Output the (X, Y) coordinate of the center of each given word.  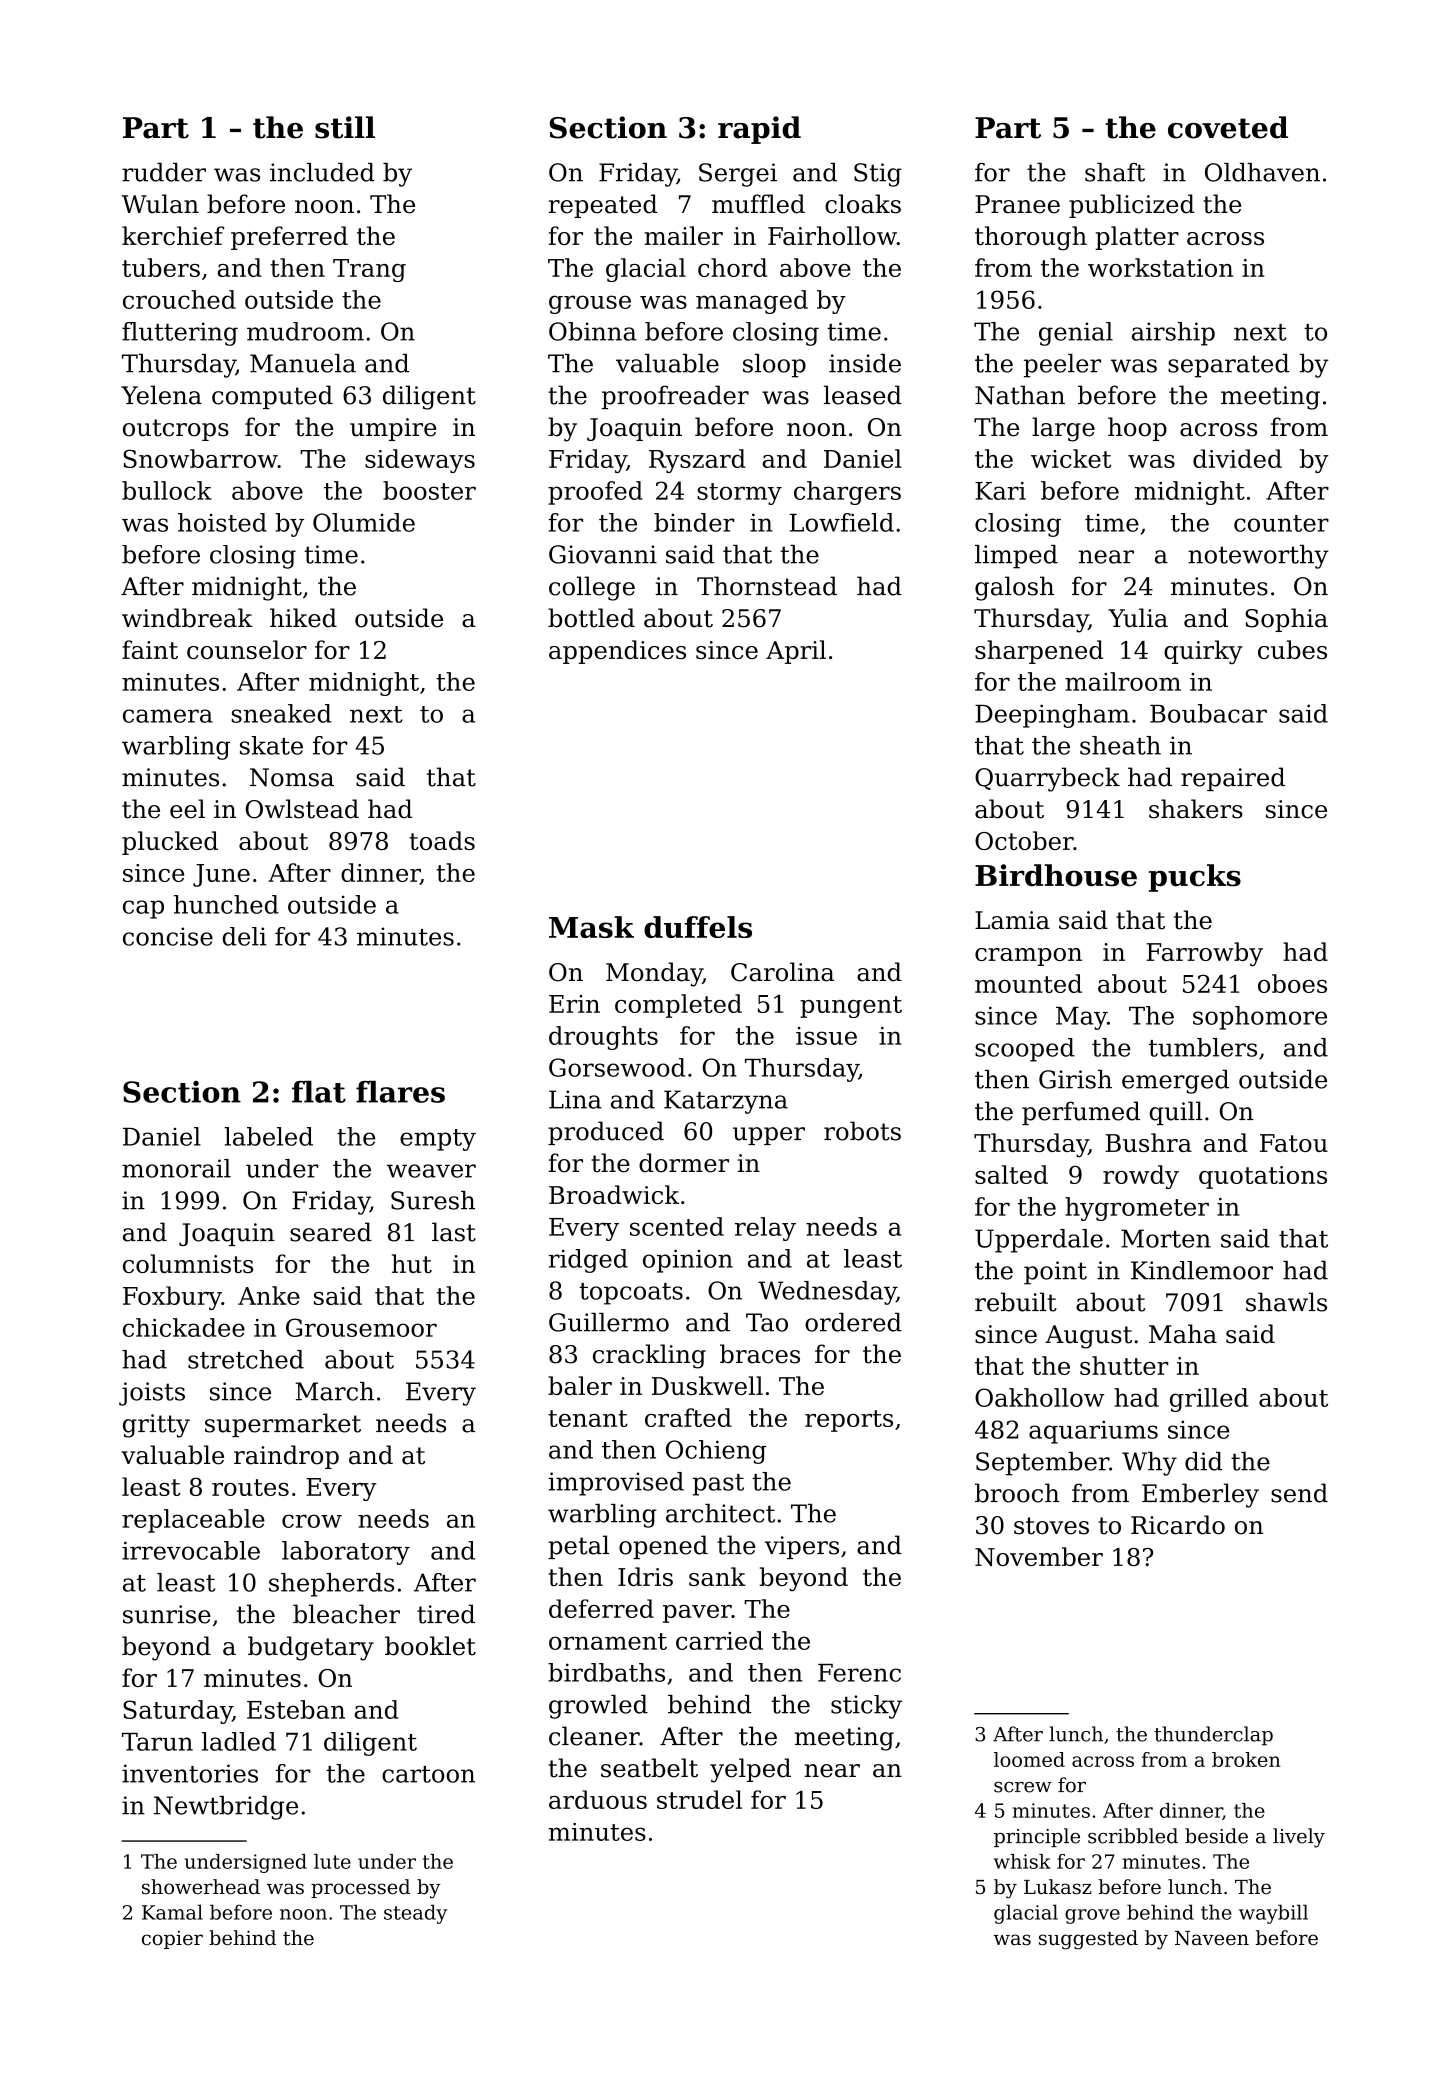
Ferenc (859, 1673)
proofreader (675, 397)
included (322, 172)
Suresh (433, 1200)
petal (578, 1547)
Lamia (1012, 920)
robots (862, 1131)
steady (415, 1914)
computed (272, 397)
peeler (1062, 366)
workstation (1160, 267)
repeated (603, 206)
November (1039, 1556)
